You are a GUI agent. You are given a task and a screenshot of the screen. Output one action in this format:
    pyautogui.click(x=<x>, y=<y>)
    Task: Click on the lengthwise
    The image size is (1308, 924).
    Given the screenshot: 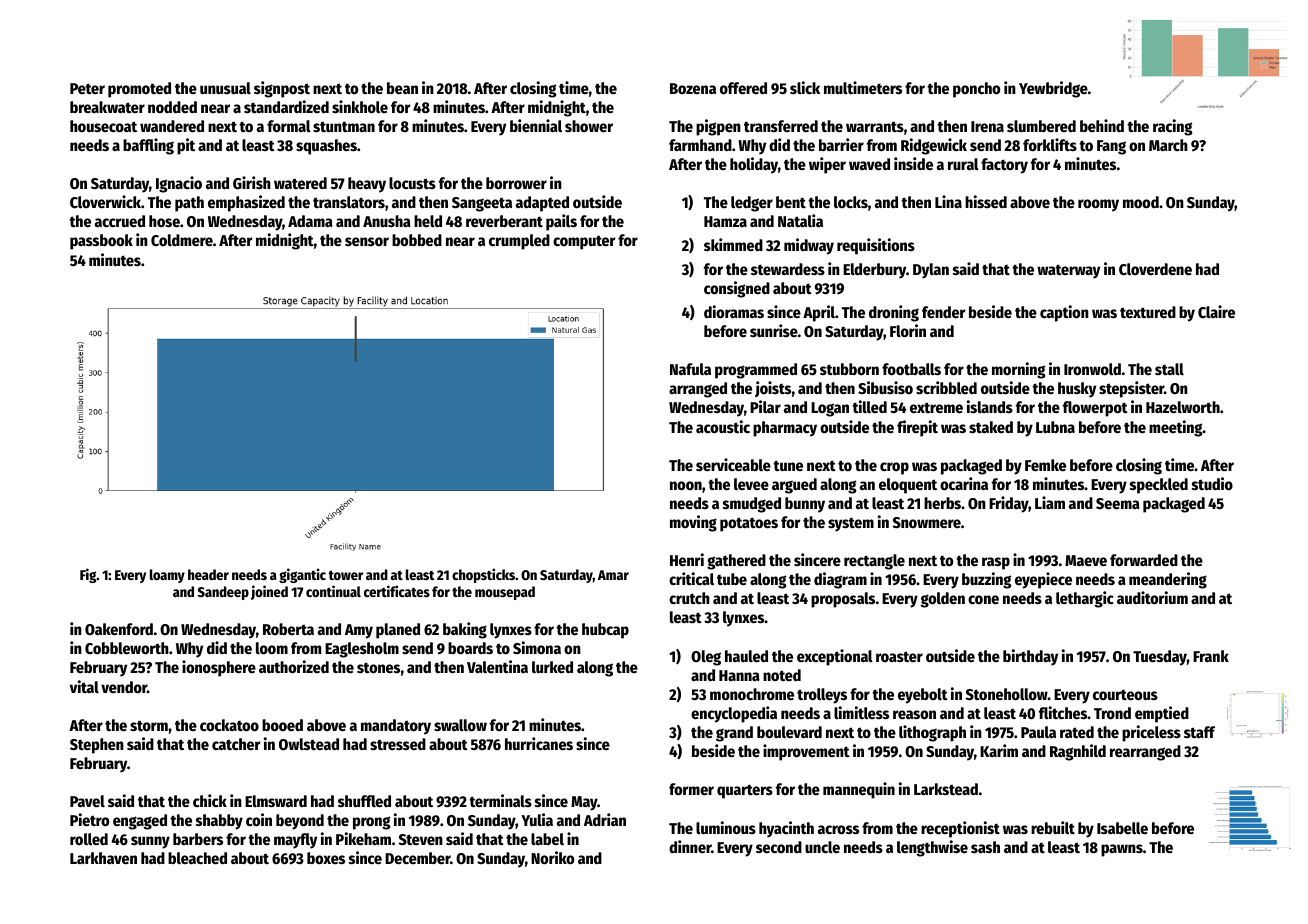 What is the action you would take?
    pyautogui.click(x=932, y=848)
